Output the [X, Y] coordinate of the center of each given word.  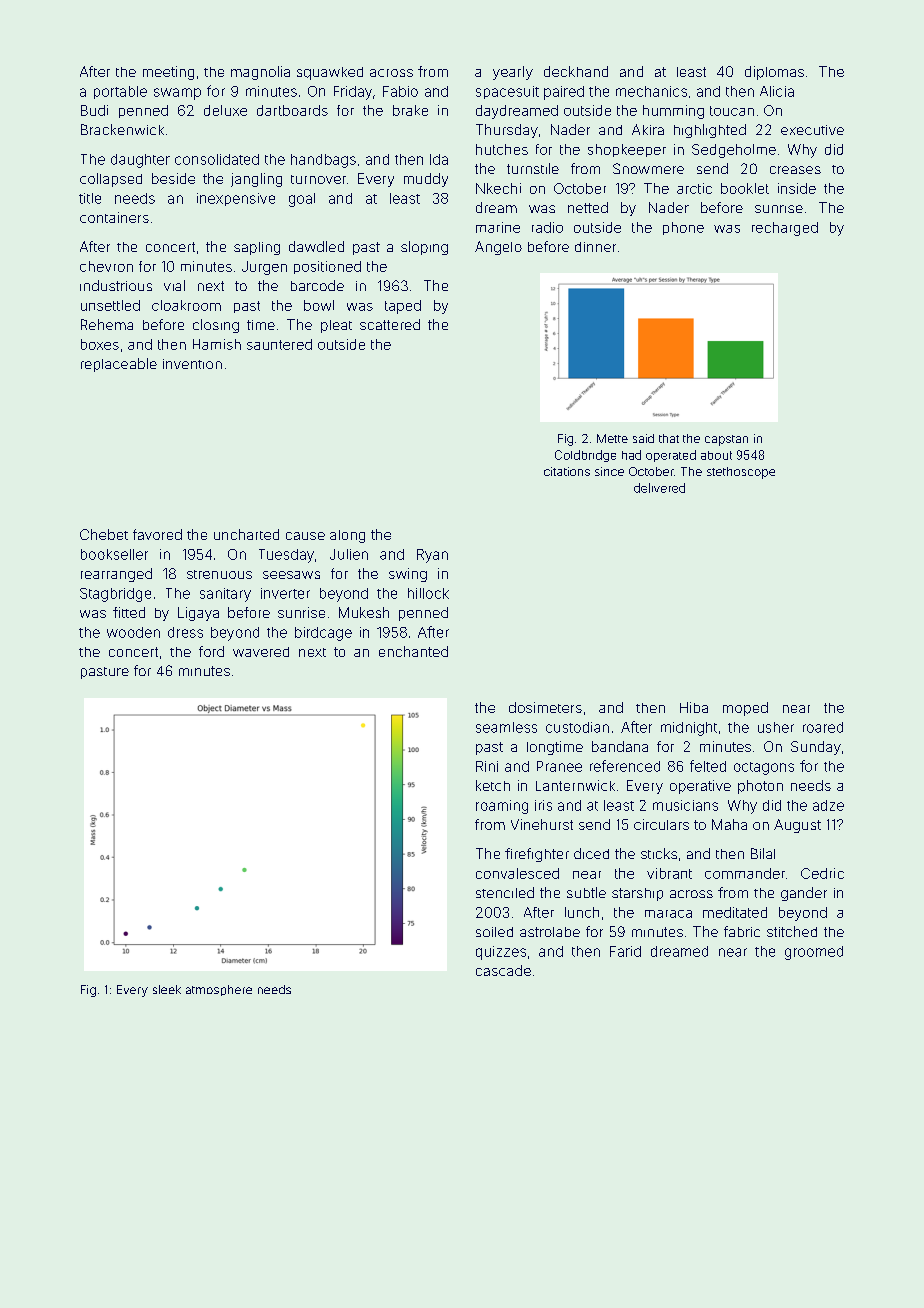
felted [708, 766]
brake [410, 110]
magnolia [260, 73]
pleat [336, 326]
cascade [503, 970]
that [669, 438]
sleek [167, 989]
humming [673, 112]
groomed [814, 953]
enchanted [413, 651]
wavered [261, 652]
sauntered [279, 344]
